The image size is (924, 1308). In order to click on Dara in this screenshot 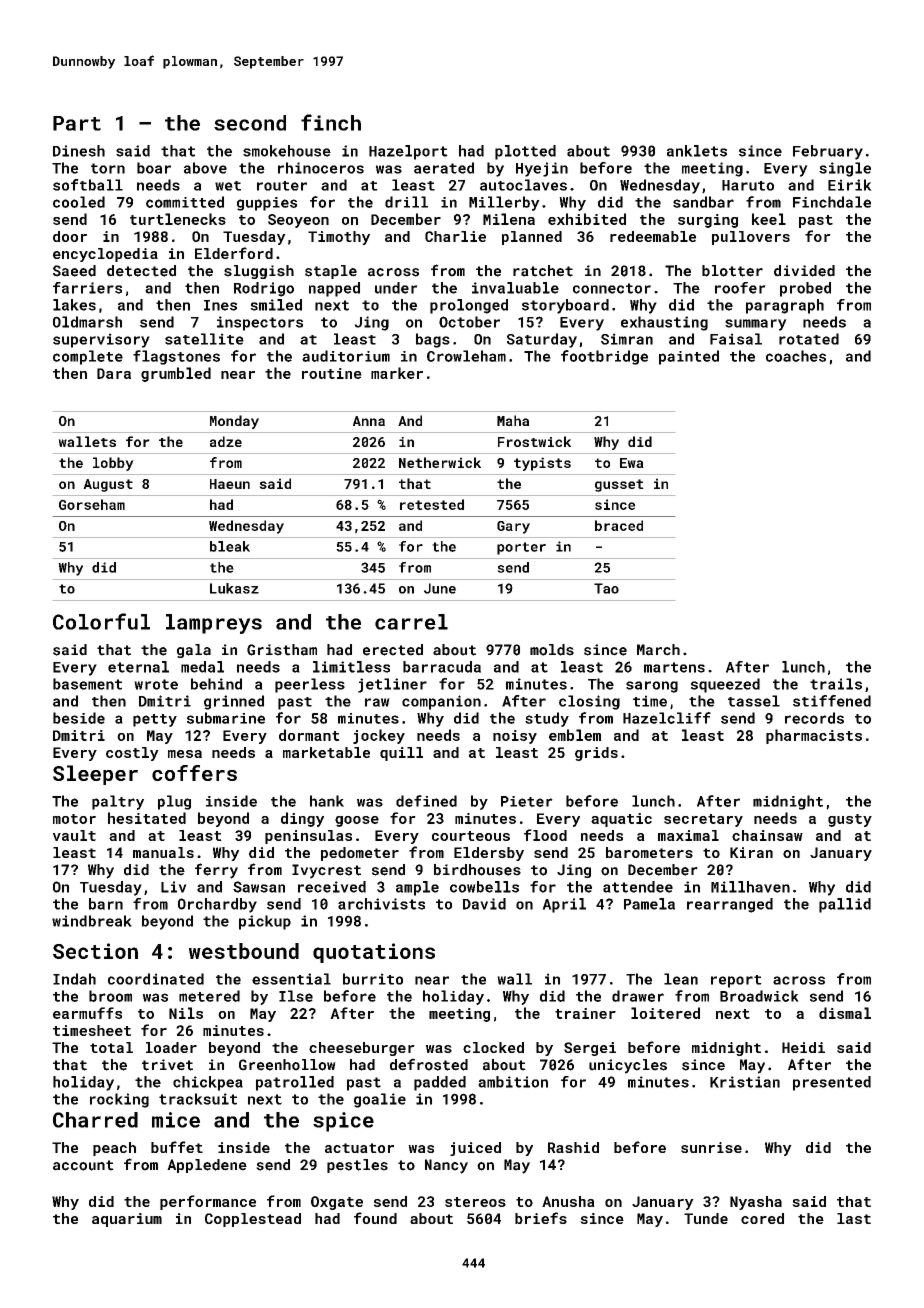, I will do `click(114, 373)`.
